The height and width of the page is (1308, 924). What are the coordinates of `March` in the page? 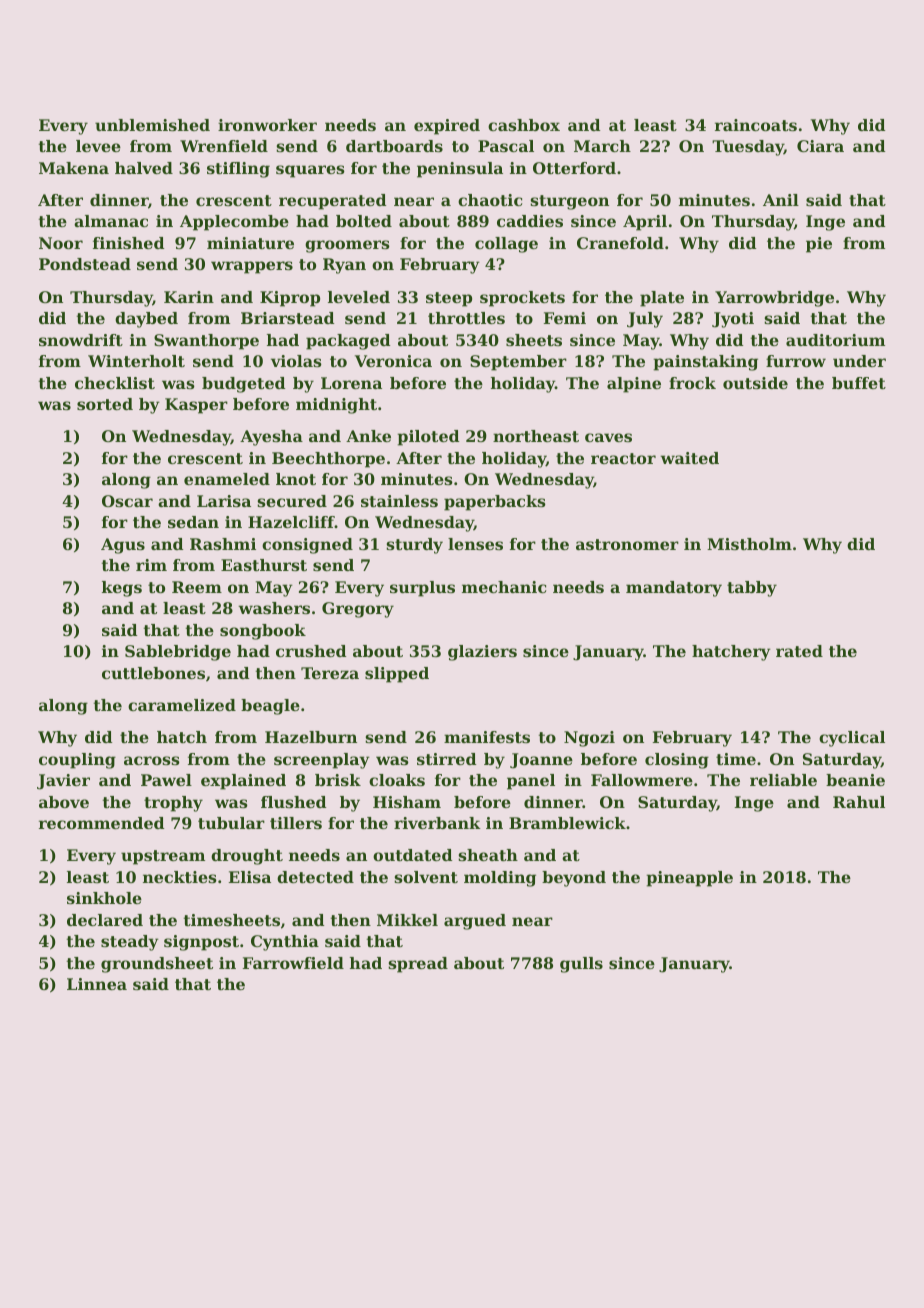 It's located at (602, 146).
